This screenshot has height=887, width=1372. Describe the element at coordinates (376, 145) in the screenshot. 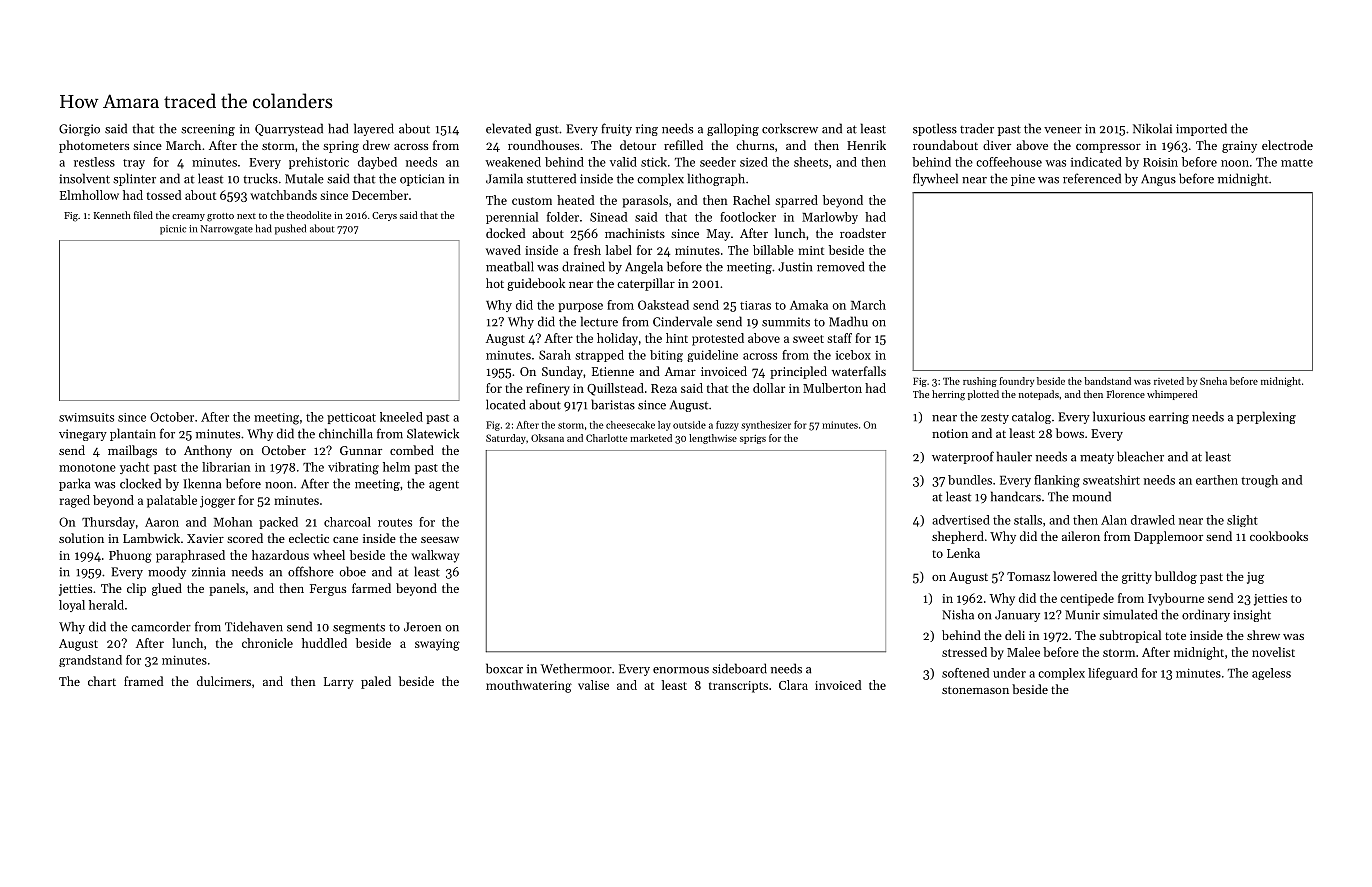

I see `drew` at that location.
